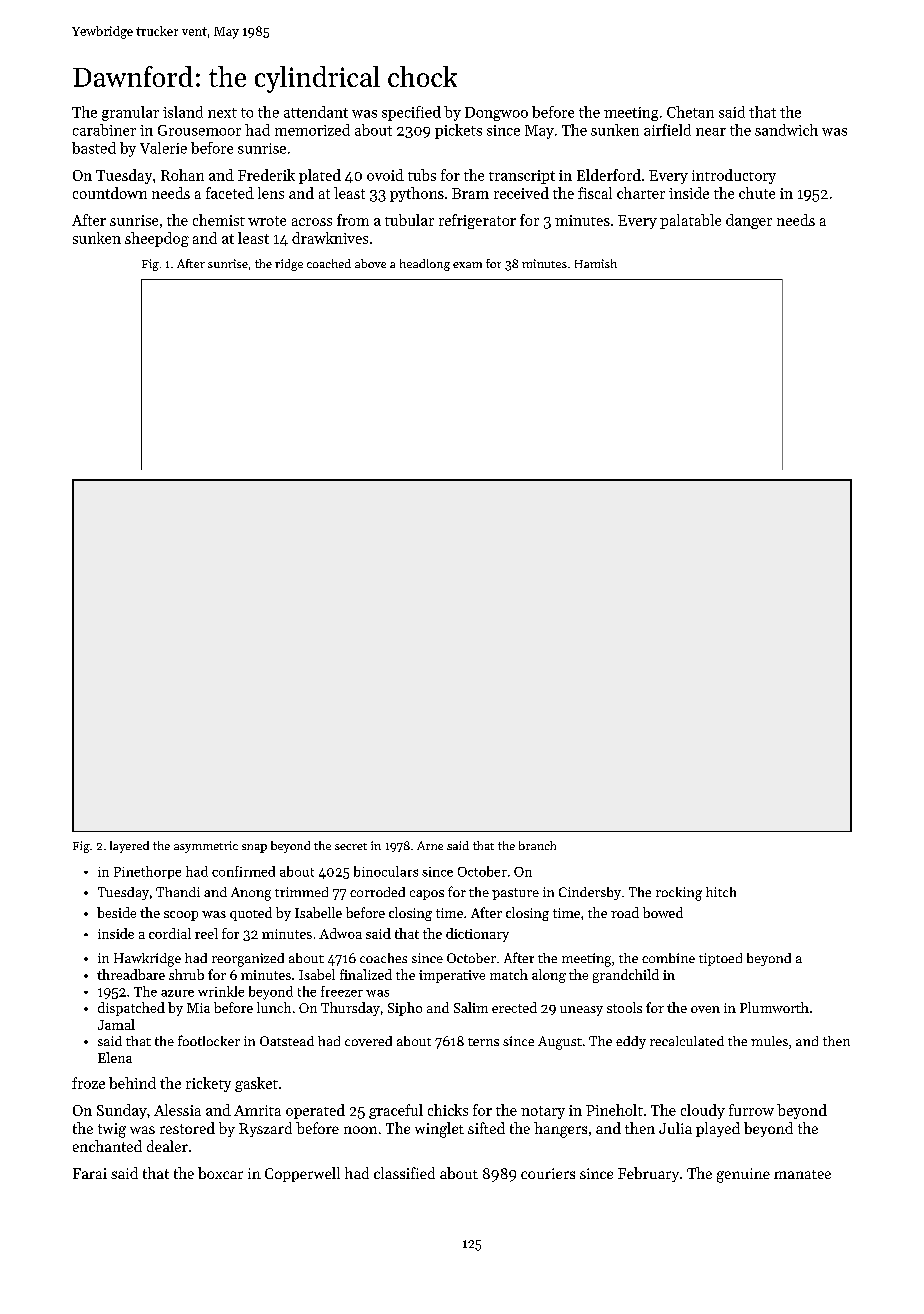 The image size is (924, 1314). Describe the element at coordinates (130, 113) in the screenshot. I see `granular` at that location.
